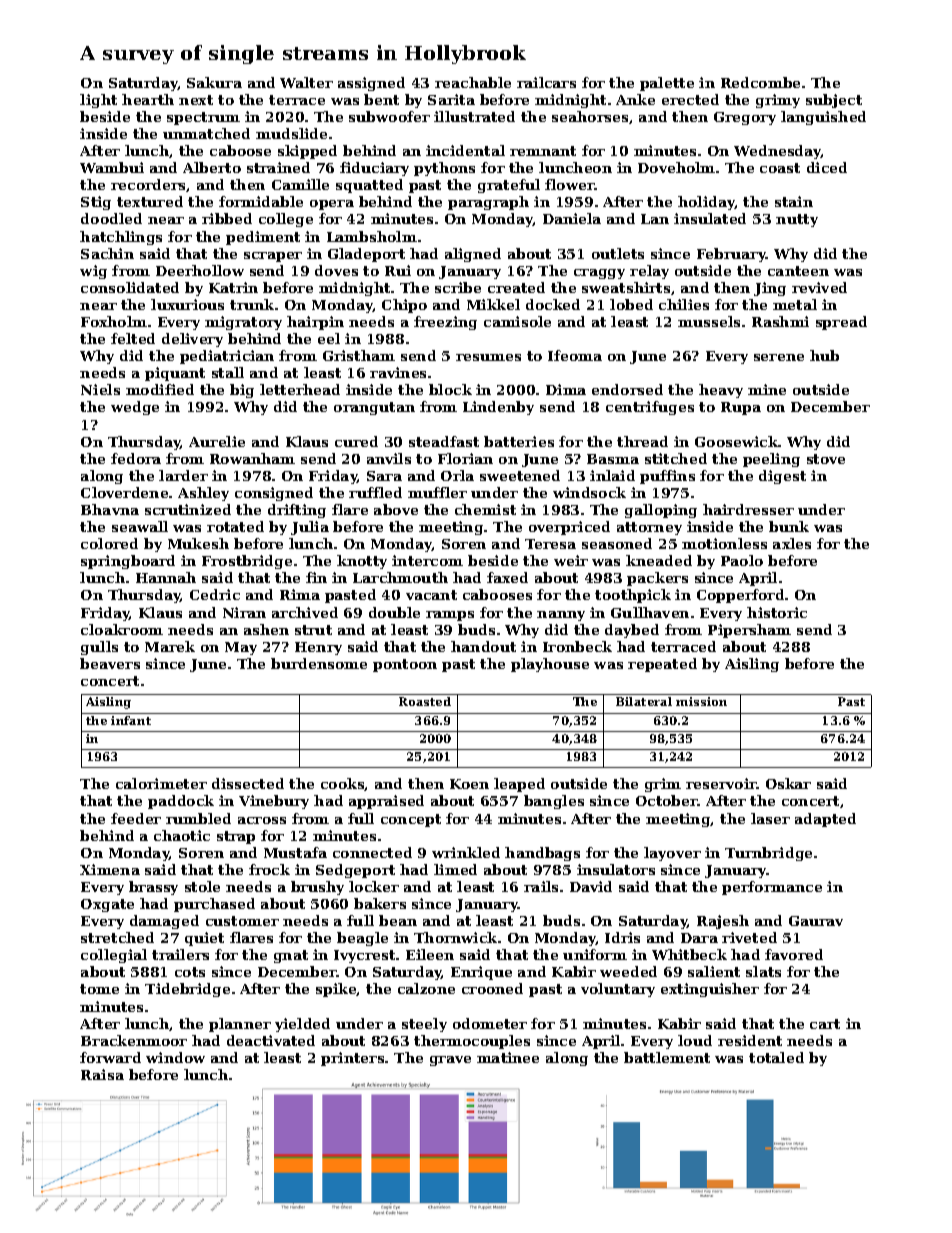  What do you see at coordinates (425, 701) in the document?
I see `Roasted` at bounding box center [425, 701].
